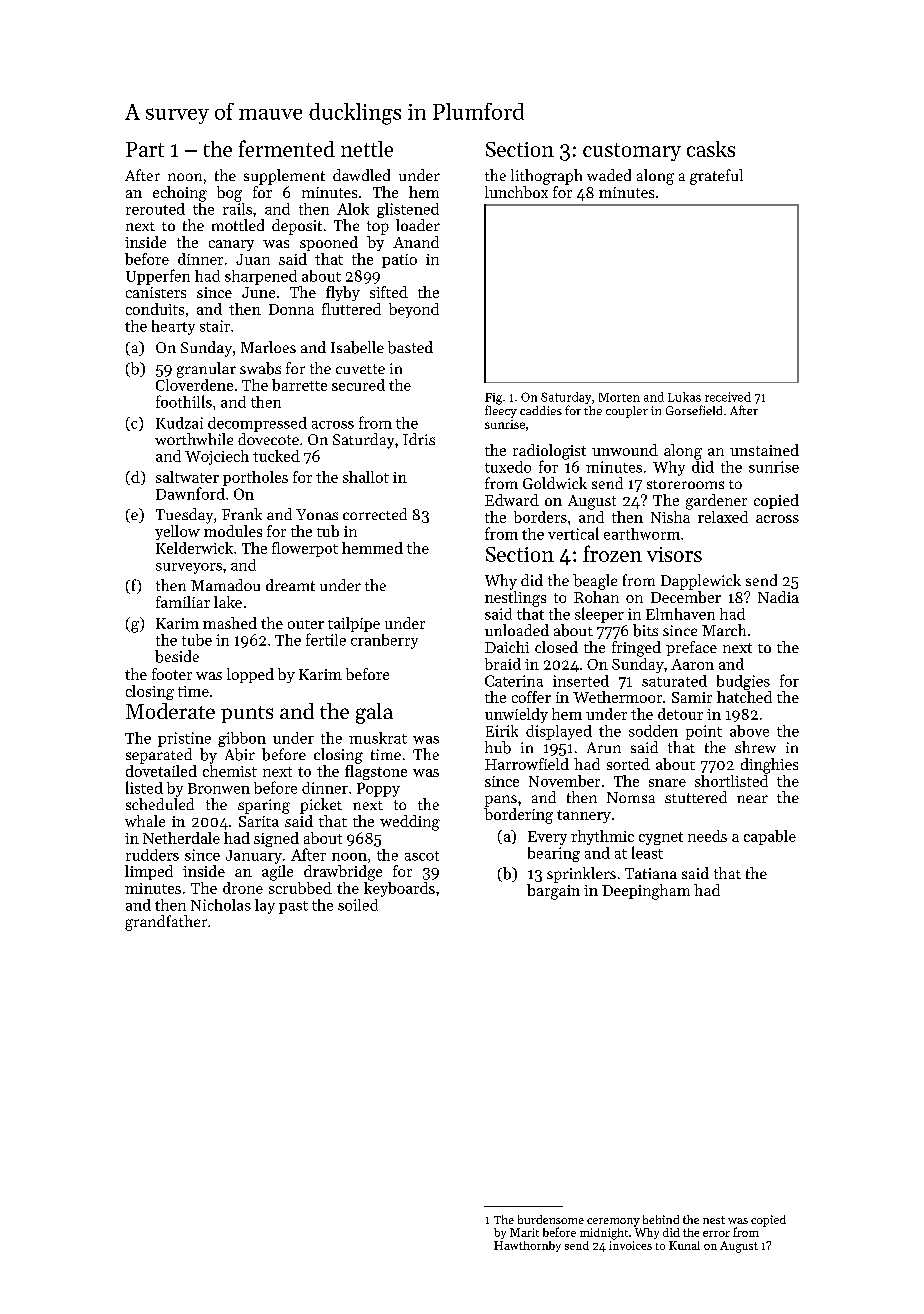  I want to click on casks, so click(711, 149).
